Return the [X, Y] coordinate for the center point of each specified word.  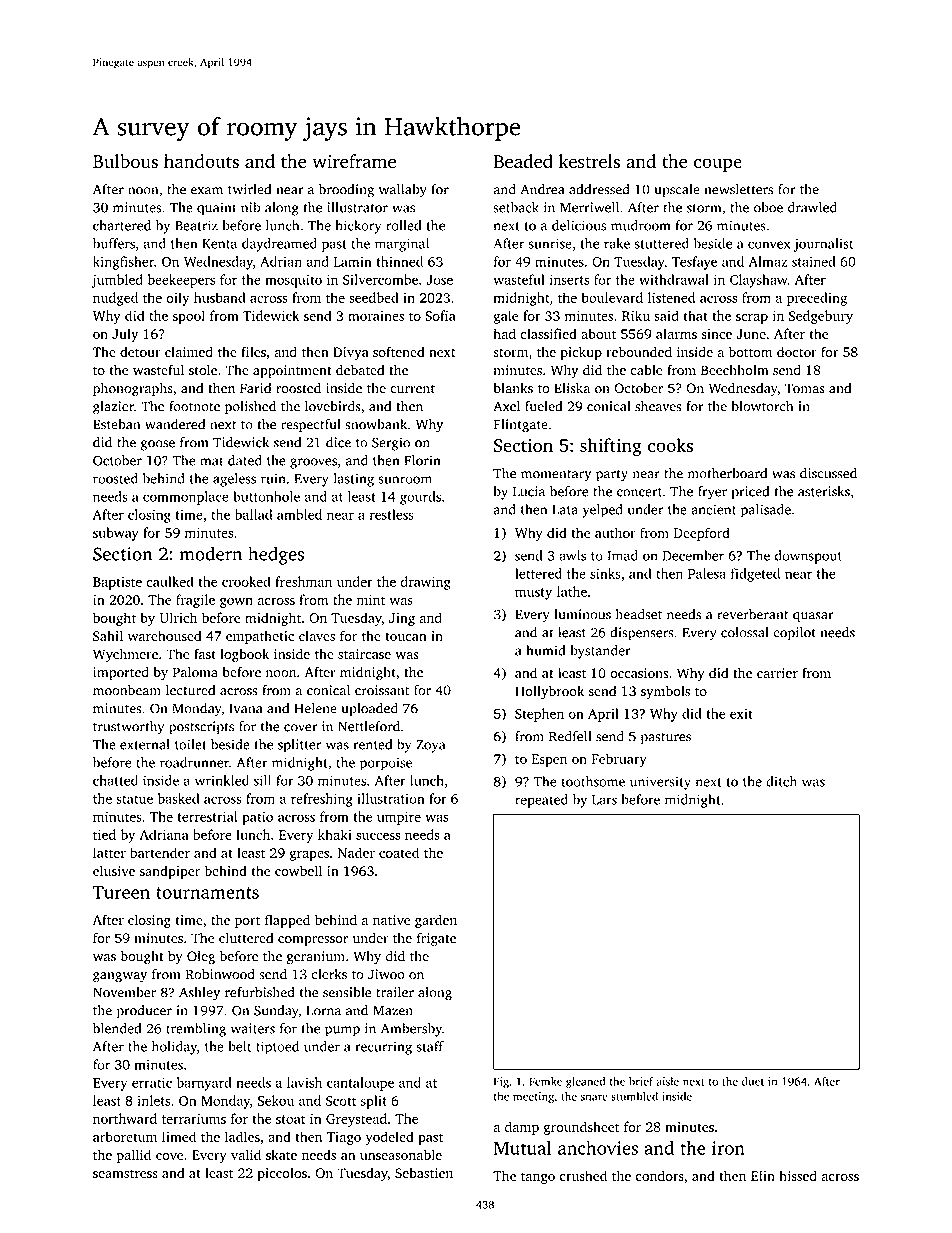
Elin [763, 1175]
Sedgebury [821, 317]
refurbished [260, 992]
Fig [501, 1082]
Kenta [219, 244]
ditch [781, 781]
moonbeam [127, 690]
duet [753, 1081]
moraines [376, 316]
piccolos [282, 1174]
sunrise [550, 243]
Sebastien [424, 1172]
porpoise [386, 764]
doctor [797, 351]
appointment [292, 371]
